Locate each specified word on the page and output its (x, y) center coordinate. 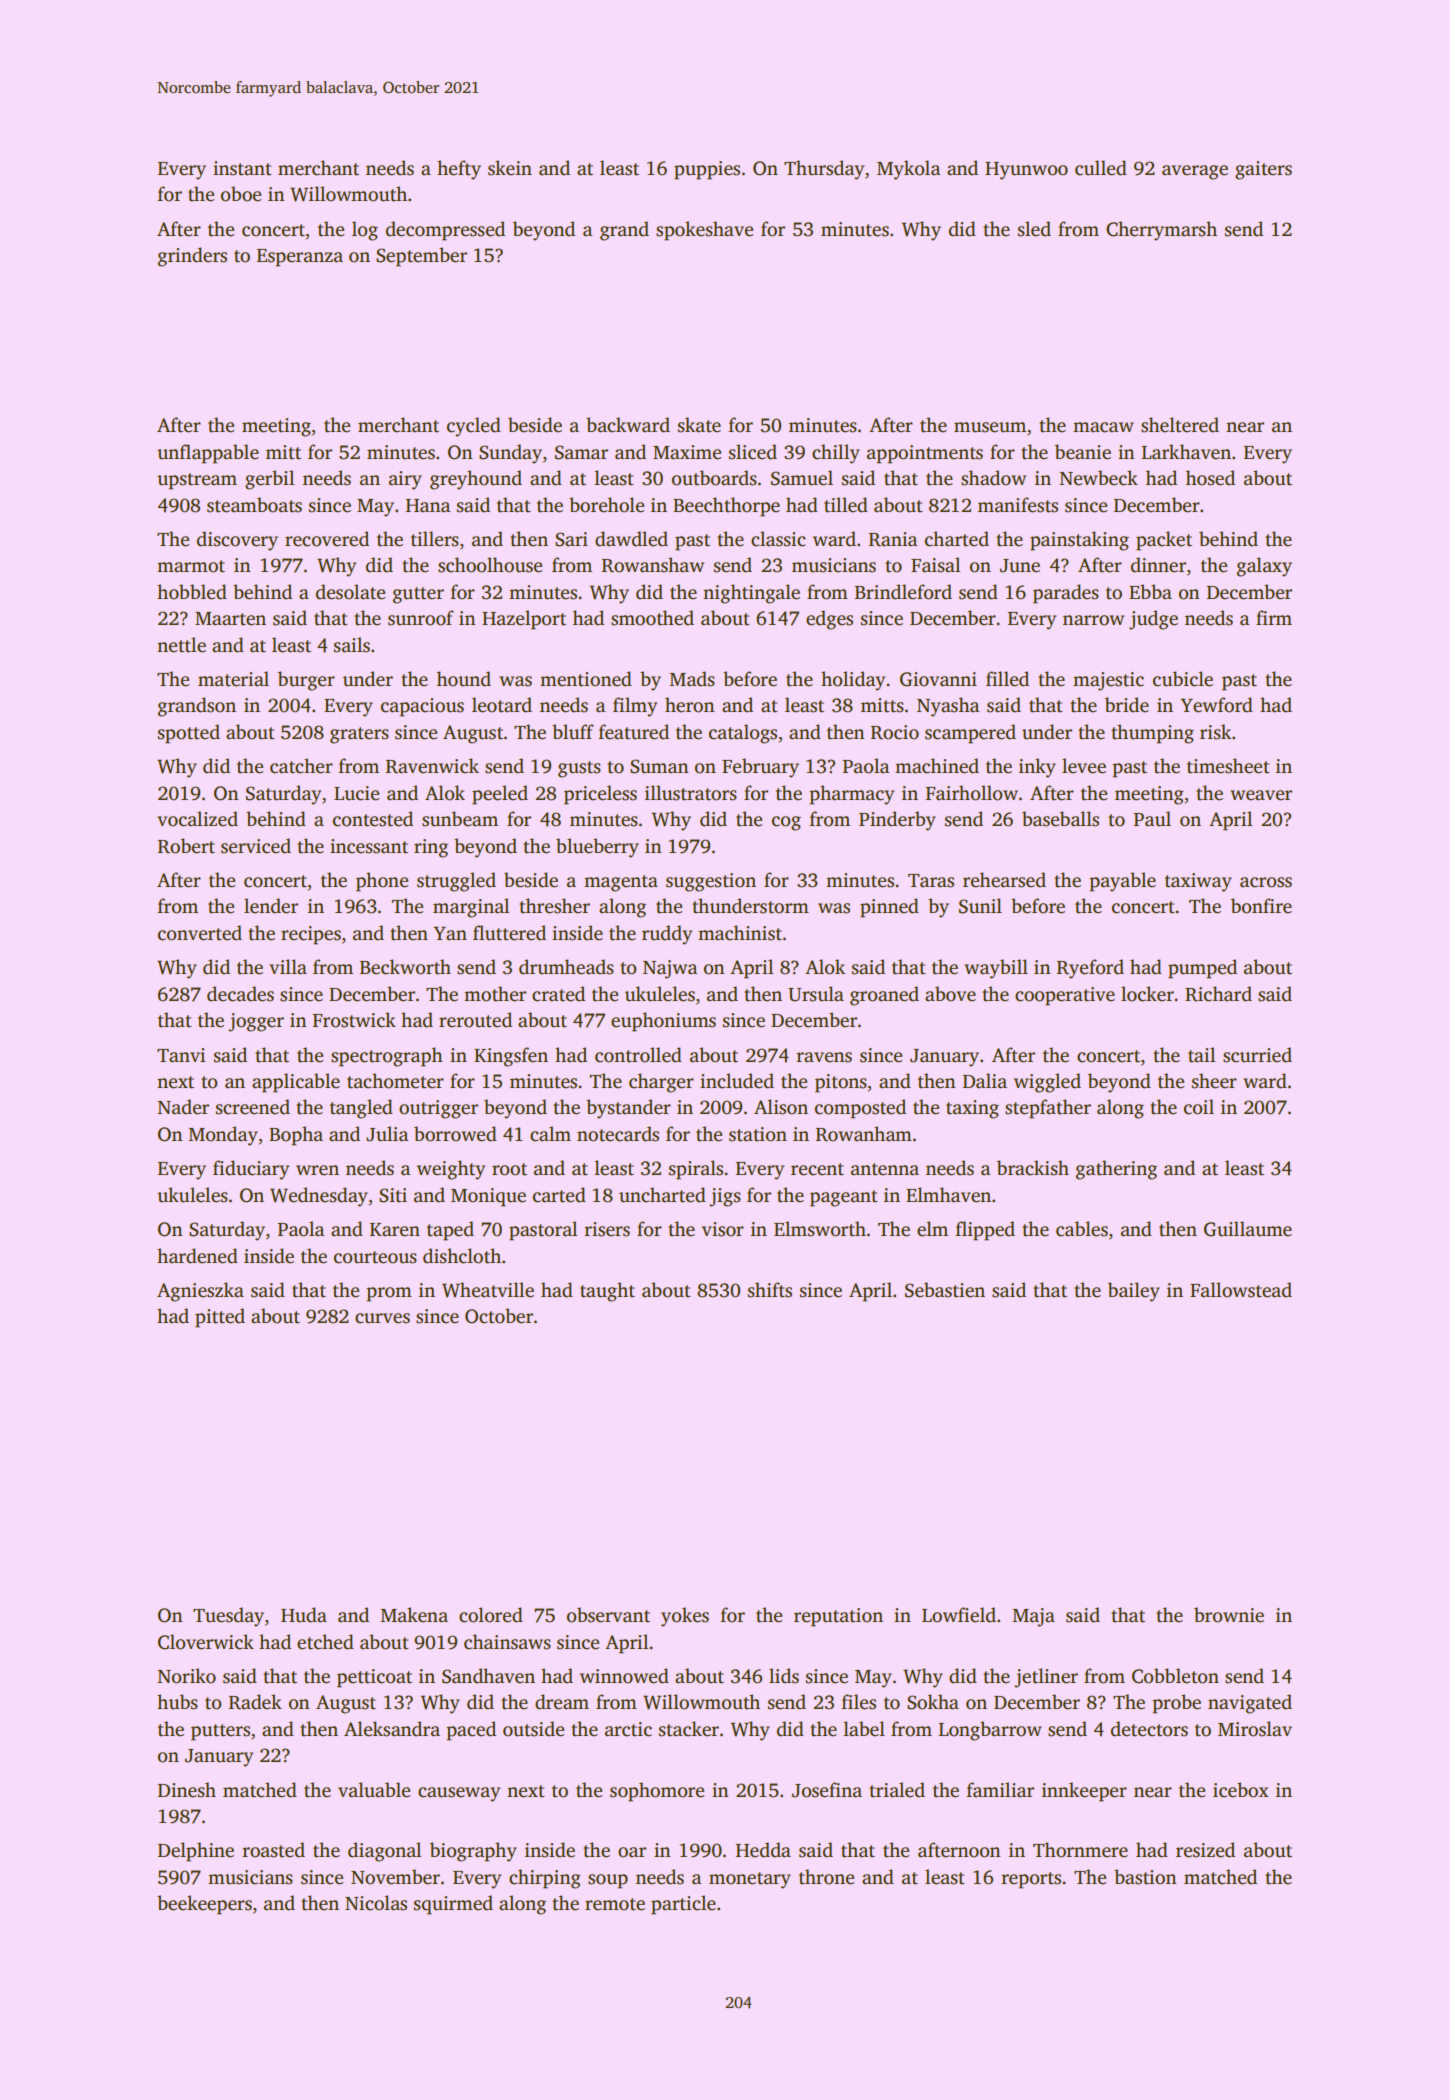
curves (382, 1318)
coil (1199, 1107)
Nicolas (376, 1903)
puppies (707, 170)
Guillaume (1248, 1229)
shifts (770, 1290)
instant (242, 168)
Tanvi (181, 1055)
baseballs (1060, 819)
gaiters (1263, 170)
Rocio (895, 732)
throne (826, 1877)
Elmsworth (820, 1229)
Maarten (230, 619)
